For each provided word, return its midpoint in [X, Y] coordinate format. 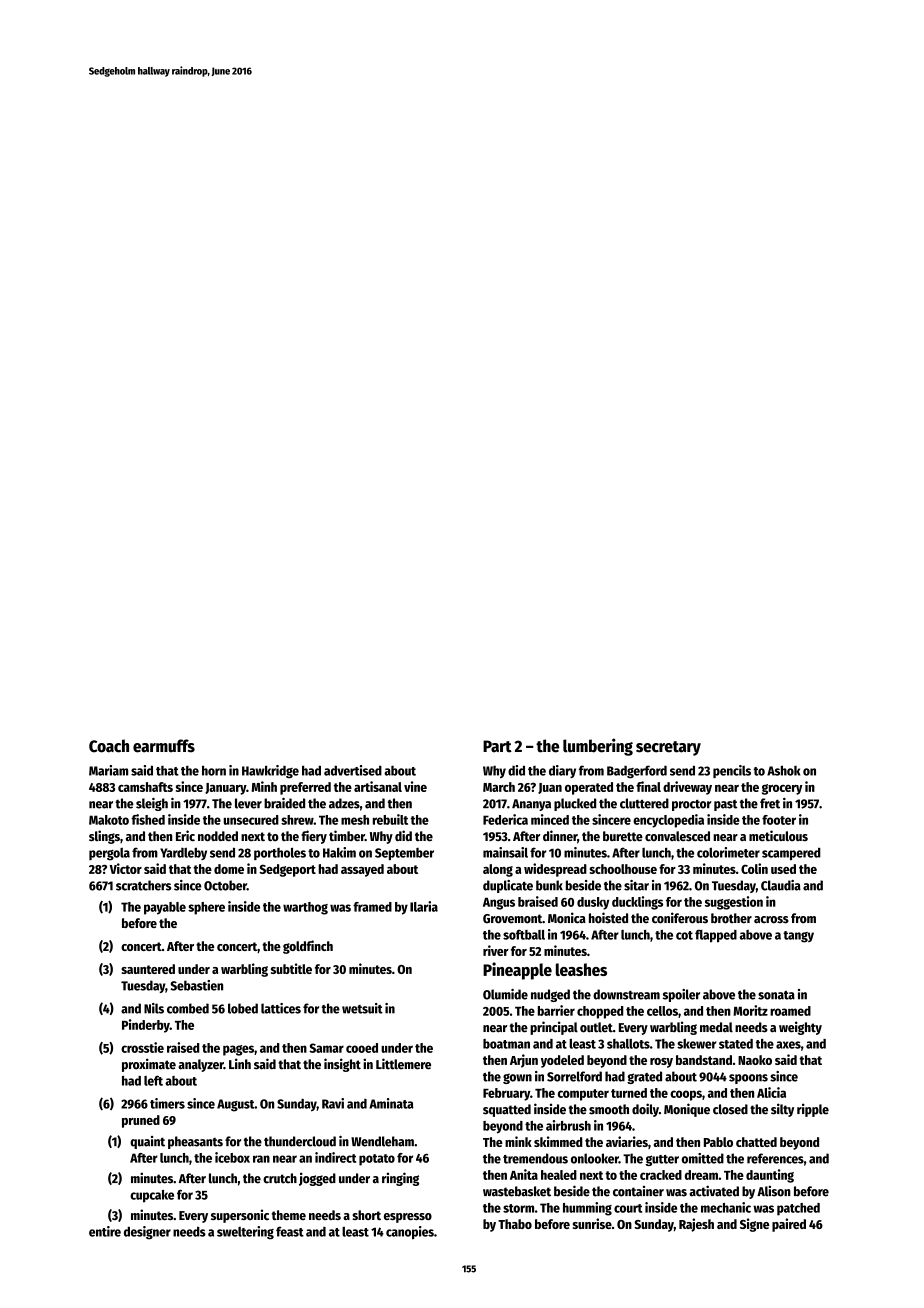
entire [105, 1231]
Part [497, 746]
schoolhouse [623, 869]
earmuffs [164, 746]
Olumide [505, 994]
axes [788, 1045]
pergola [109, 854]
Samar [326, 1048]
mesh [355, 820]
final [648, 786]
